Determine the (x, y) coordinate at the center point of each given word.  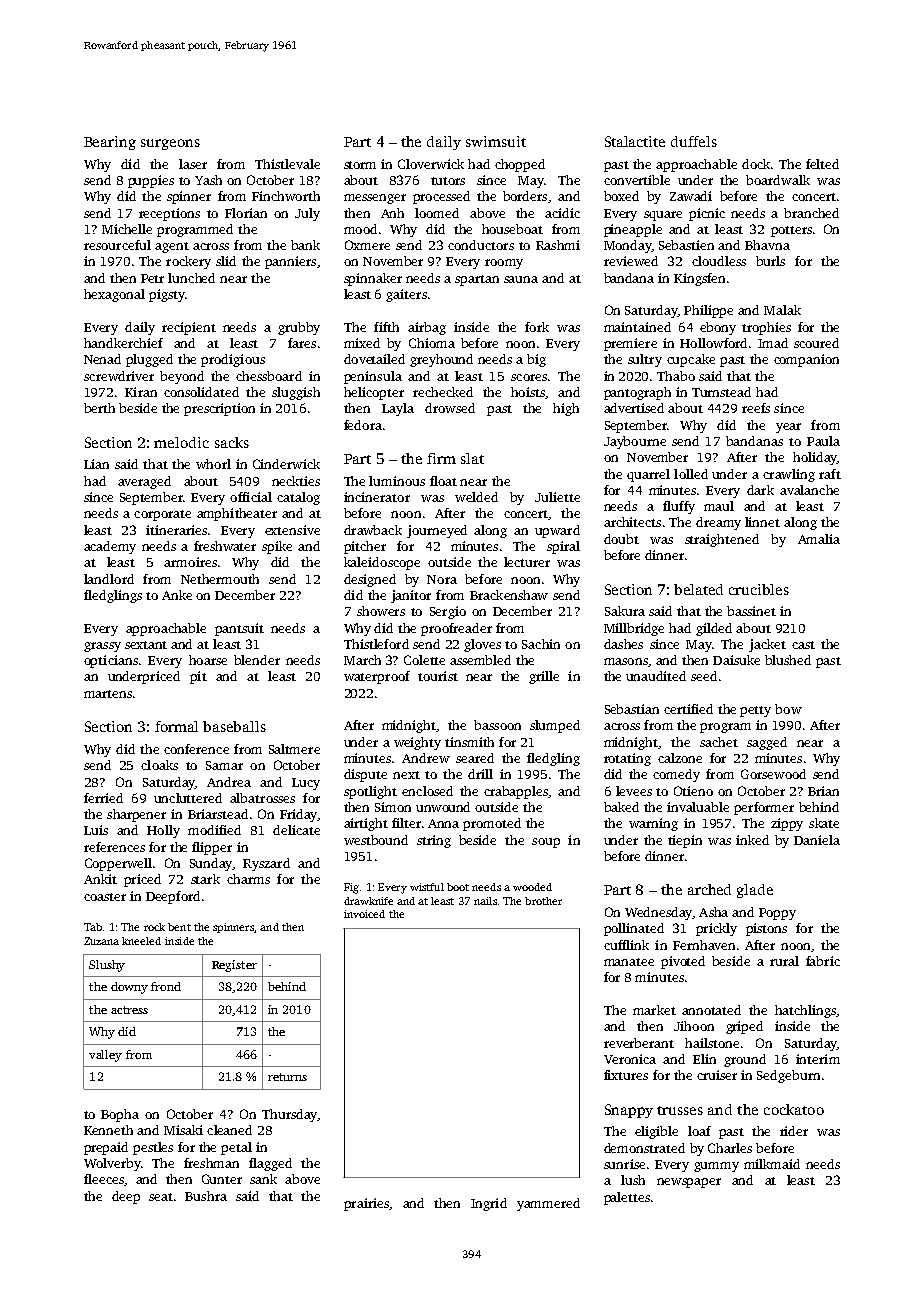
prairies (366, 1204)
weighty (417, 743)
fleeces (104, 1179)
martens (108, 694)
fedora (363, 425)
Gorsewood (773, 774)
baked (621, 807)
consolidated (201, 392)
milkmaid (772, 1164)
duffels (694, 141)
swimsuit (496, 141)
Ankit (100, 879)
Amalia (819, 539)
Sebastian (632, 709)
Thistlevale (287, 164)
